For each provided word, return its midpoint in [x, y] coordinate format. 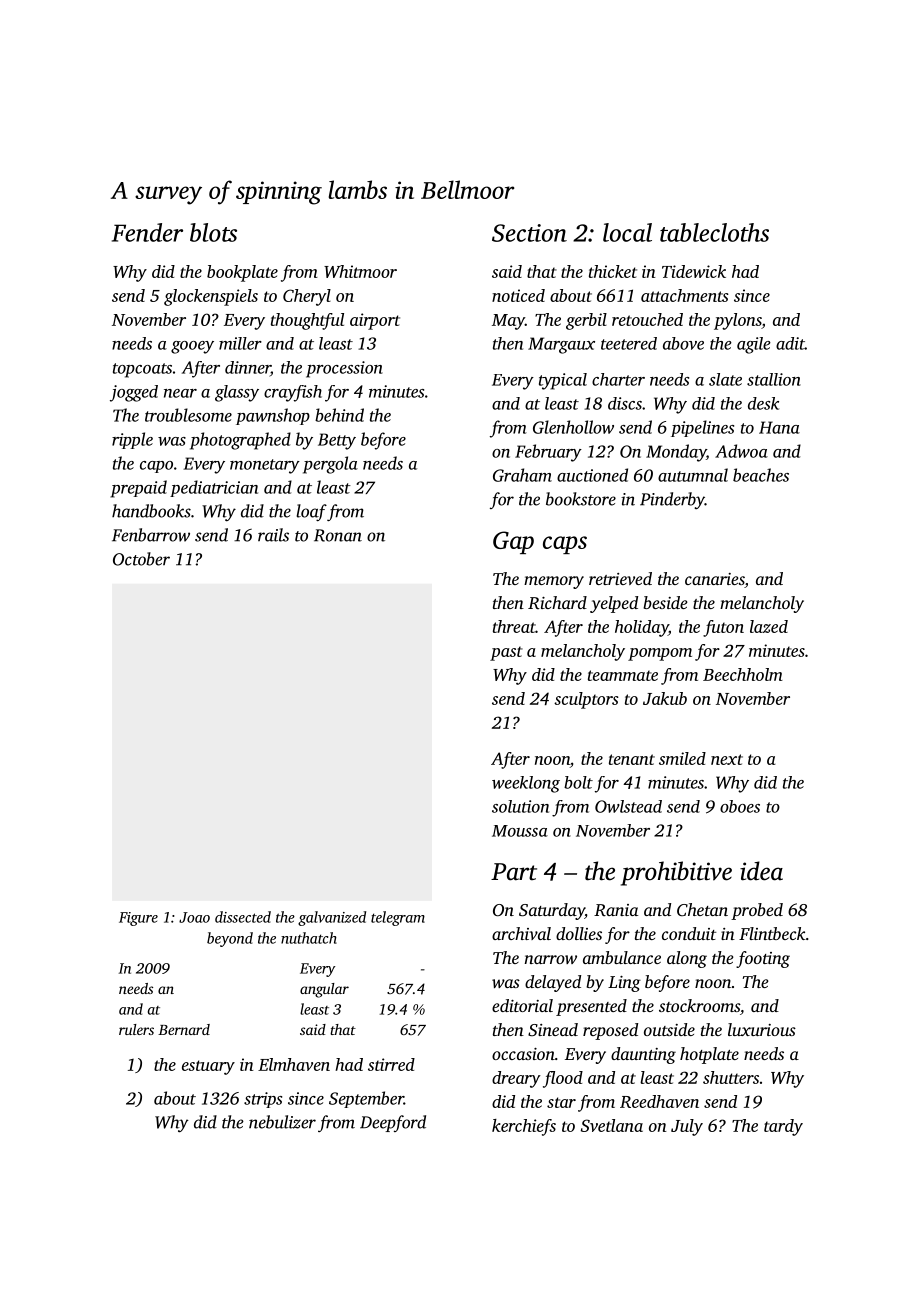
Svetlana [612, 1125]
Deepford [393, 1123]
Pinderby [672, 500]
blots [213, 232]
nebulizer [282, 1122]
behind [339, 415]
